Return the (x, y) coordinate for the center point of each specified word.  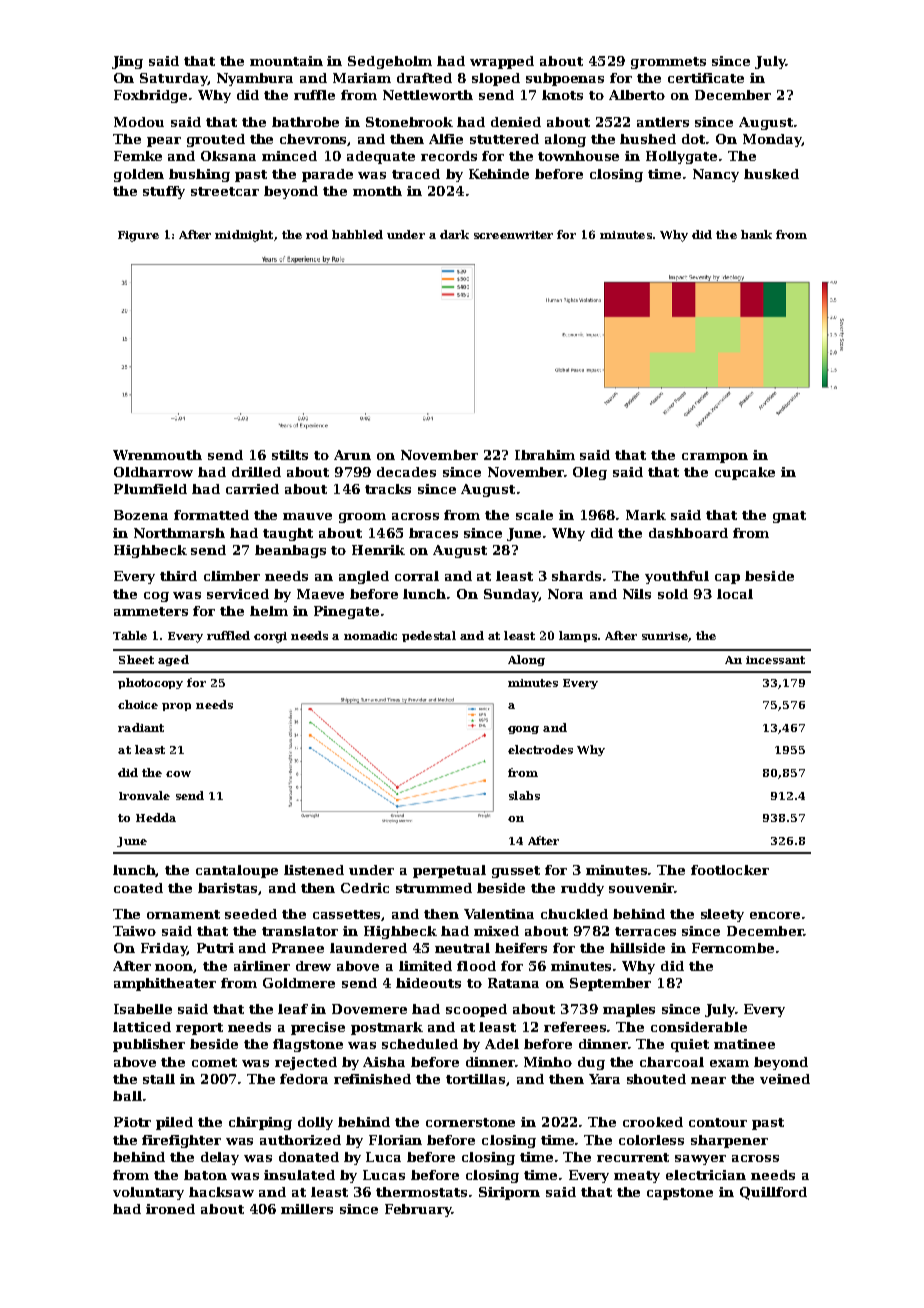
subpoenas (565, 79)
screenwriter (513, 235)
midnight (244, 236)
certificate (706, 78)
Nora (565, 594)
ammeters (151, 611)
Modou (139, 122)
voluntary (148, 1193)
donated (309, 1157)
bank (756, 234)
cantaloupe (237, 871)
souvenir (642, 888)
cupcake (745, 473)
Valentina (499, 914)
